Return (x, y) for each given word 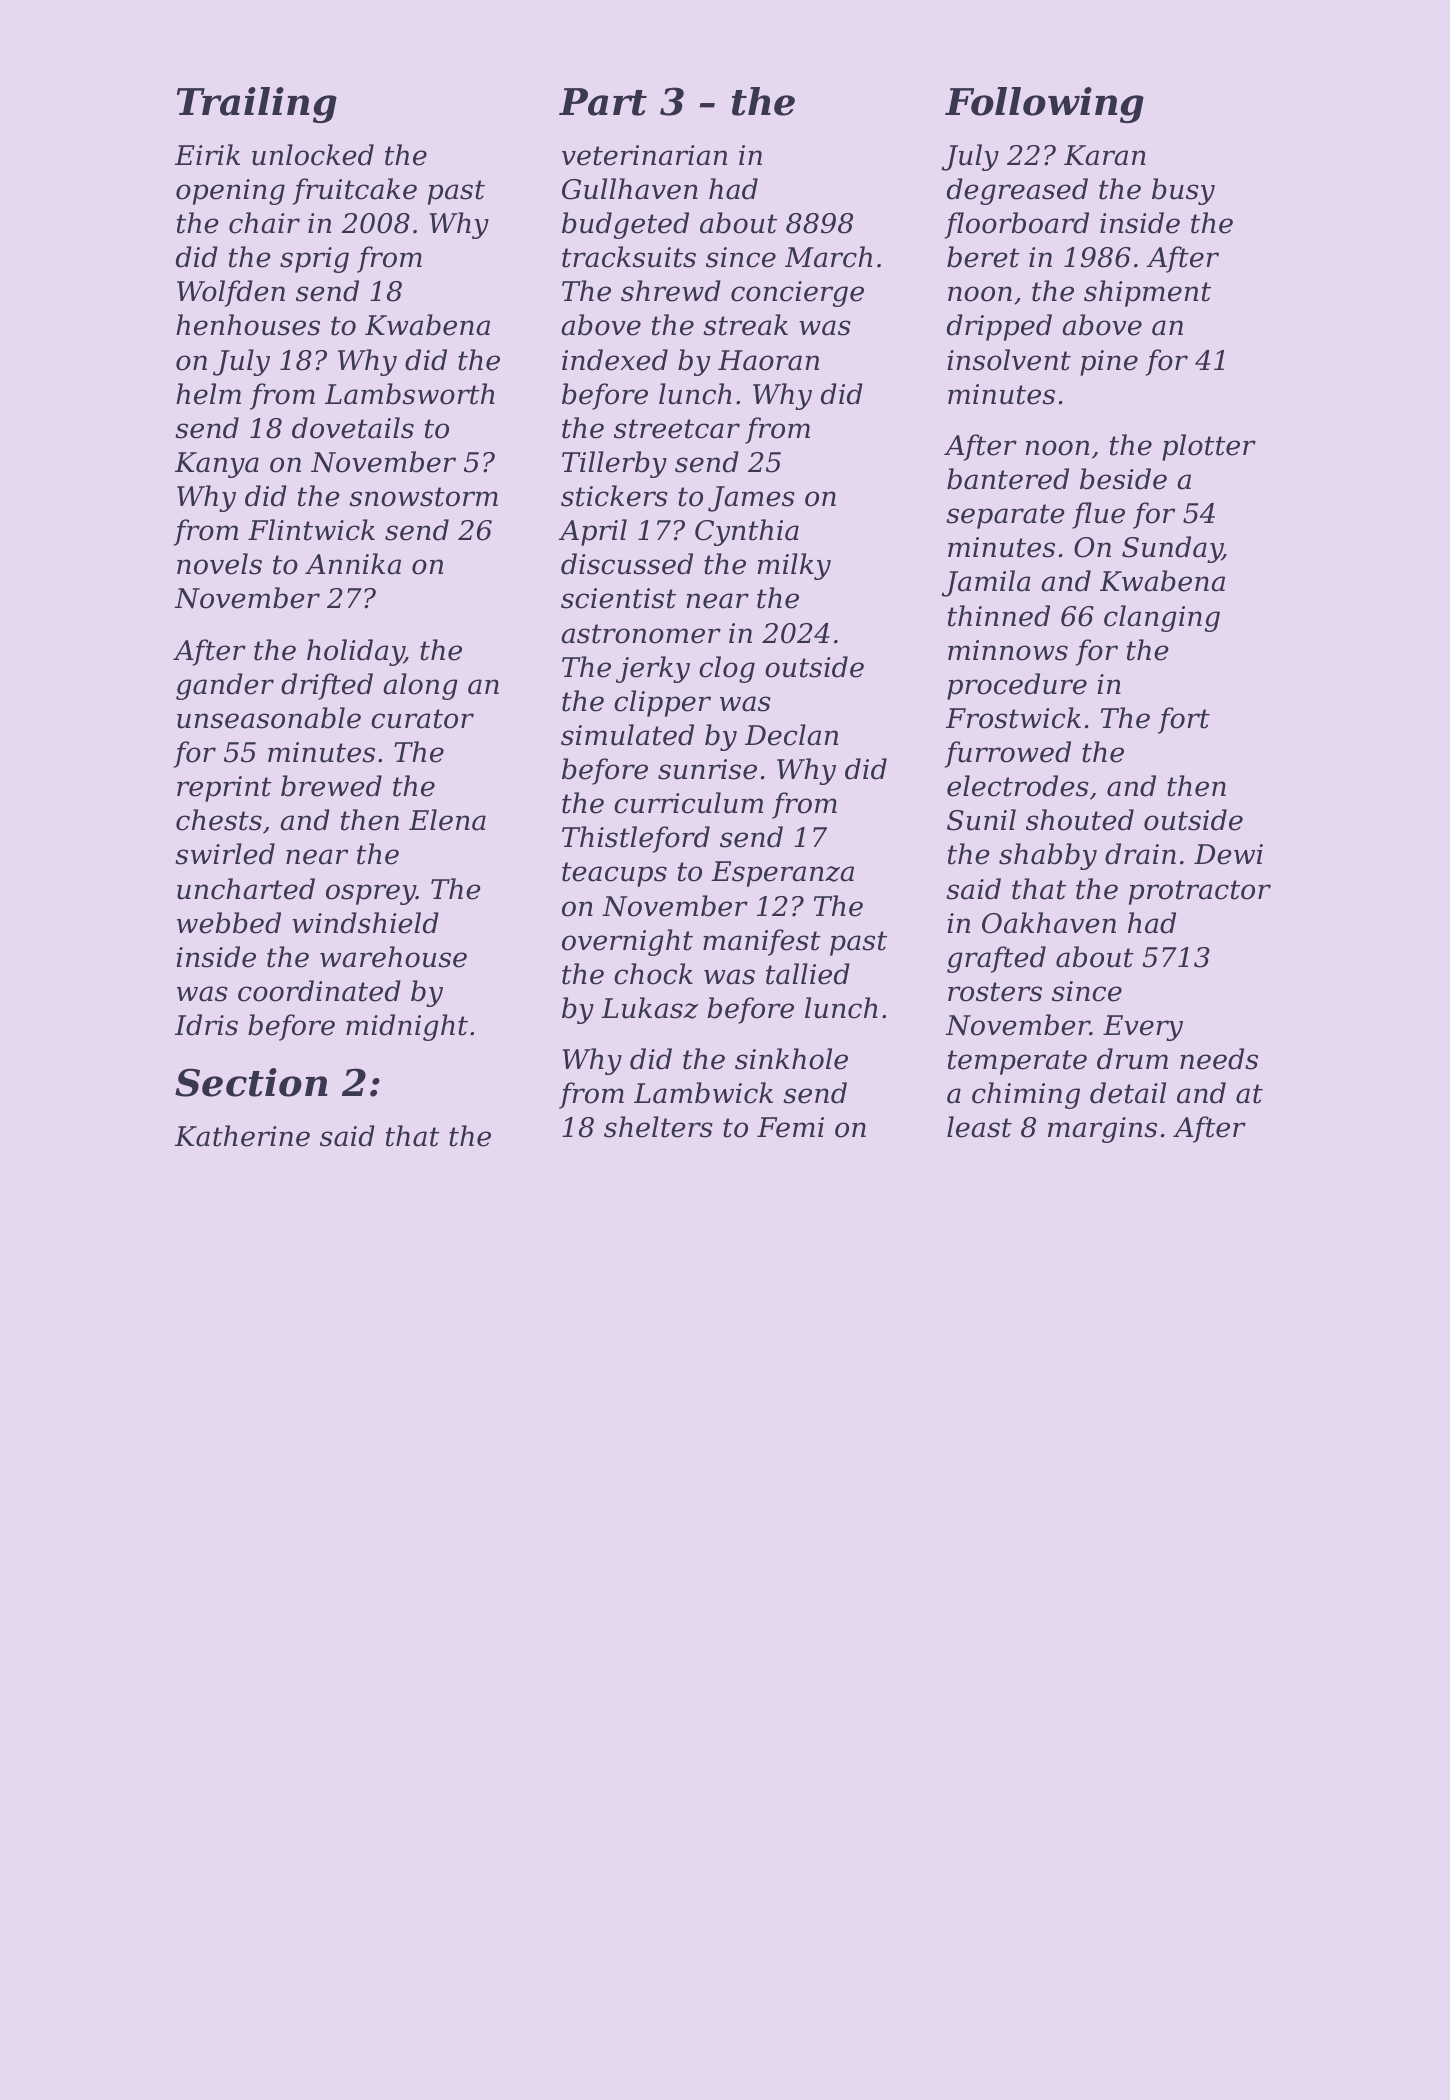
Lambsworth (410, 394)
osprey (371, 894)
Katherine (242, 1136)
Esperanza (782, 874)
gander (225, 686)
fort (1184, 720)
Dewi (1228, 854)
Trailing (257, 105)
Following (1044, 105)
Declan (791, 735)
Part (603, 102)
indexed (615, 360)
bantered (1008, 479)
